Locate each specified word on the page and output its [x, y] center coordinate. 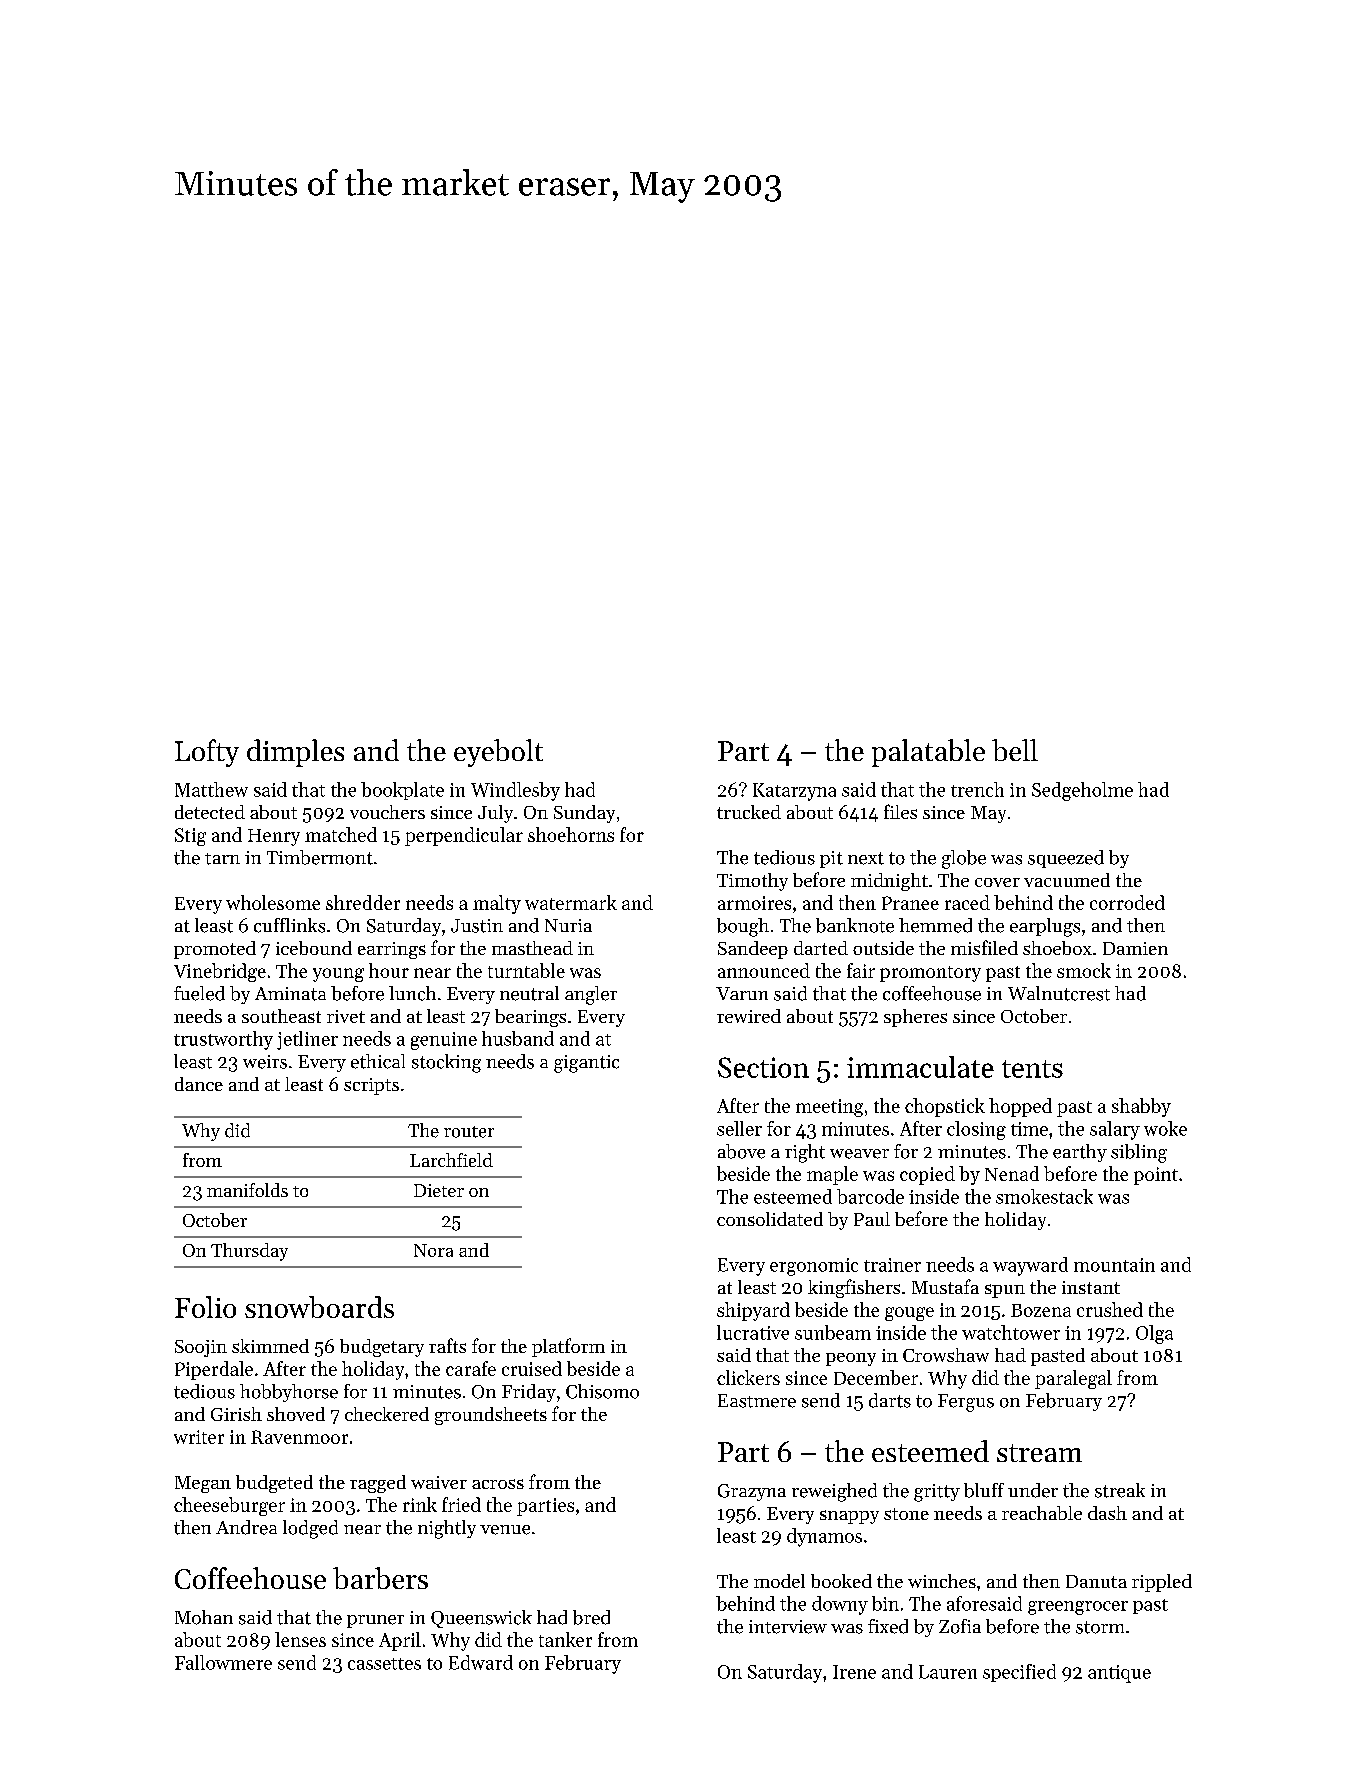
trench [977, 789]
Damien [1135, 948]
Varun [742, 993]
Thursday [249, 1252]
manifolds [247, 1190]
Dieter [439, 1190]
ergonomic [814, 1267]
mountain [1114, 1265]
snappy [849, 1517]
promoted [215, 950]
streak [1120, 1490]
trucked [749, 812]
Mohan [204, 1617]
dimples [295, 753]
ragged [378, 1484]
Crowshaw [946, 1355]
